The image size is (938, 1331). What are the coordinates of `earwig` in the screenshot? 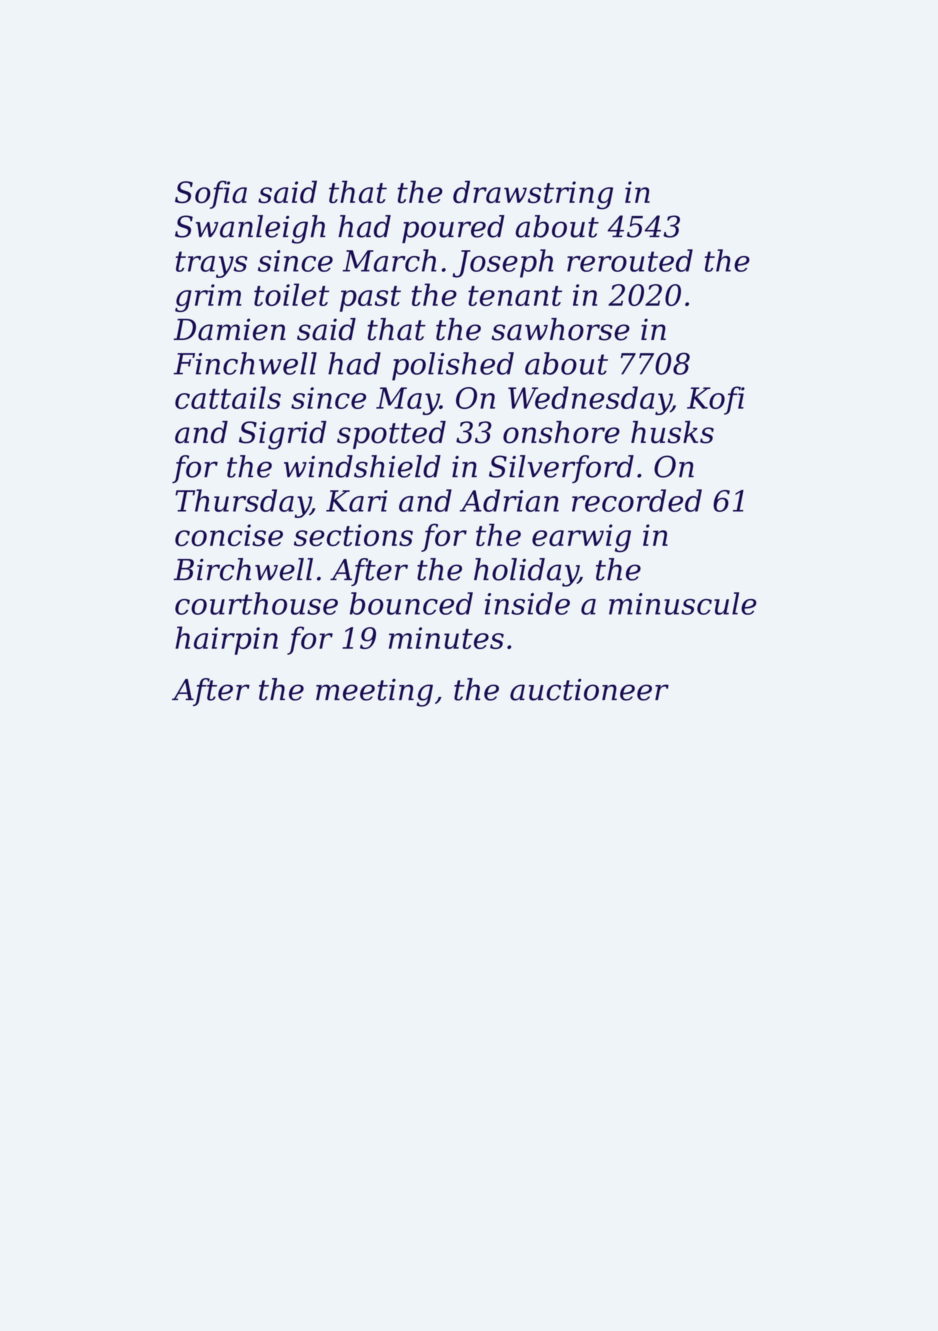 It's located at (581, 538).
